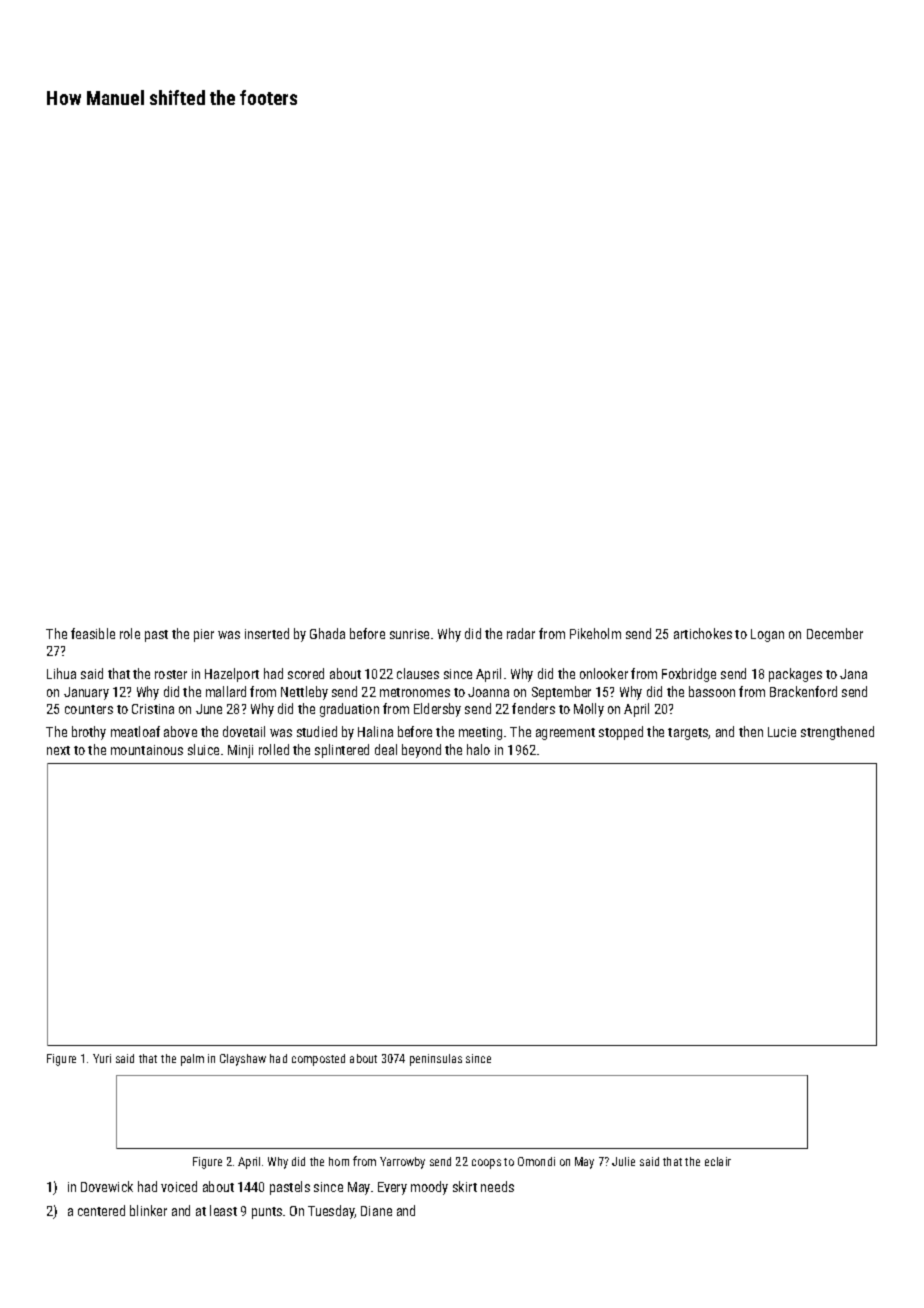 This screenshot has width=924, height=1308. What do you see at coordinates (521, 633) in the screenshot?
I see `radar` at bounding box center [521, 633].
